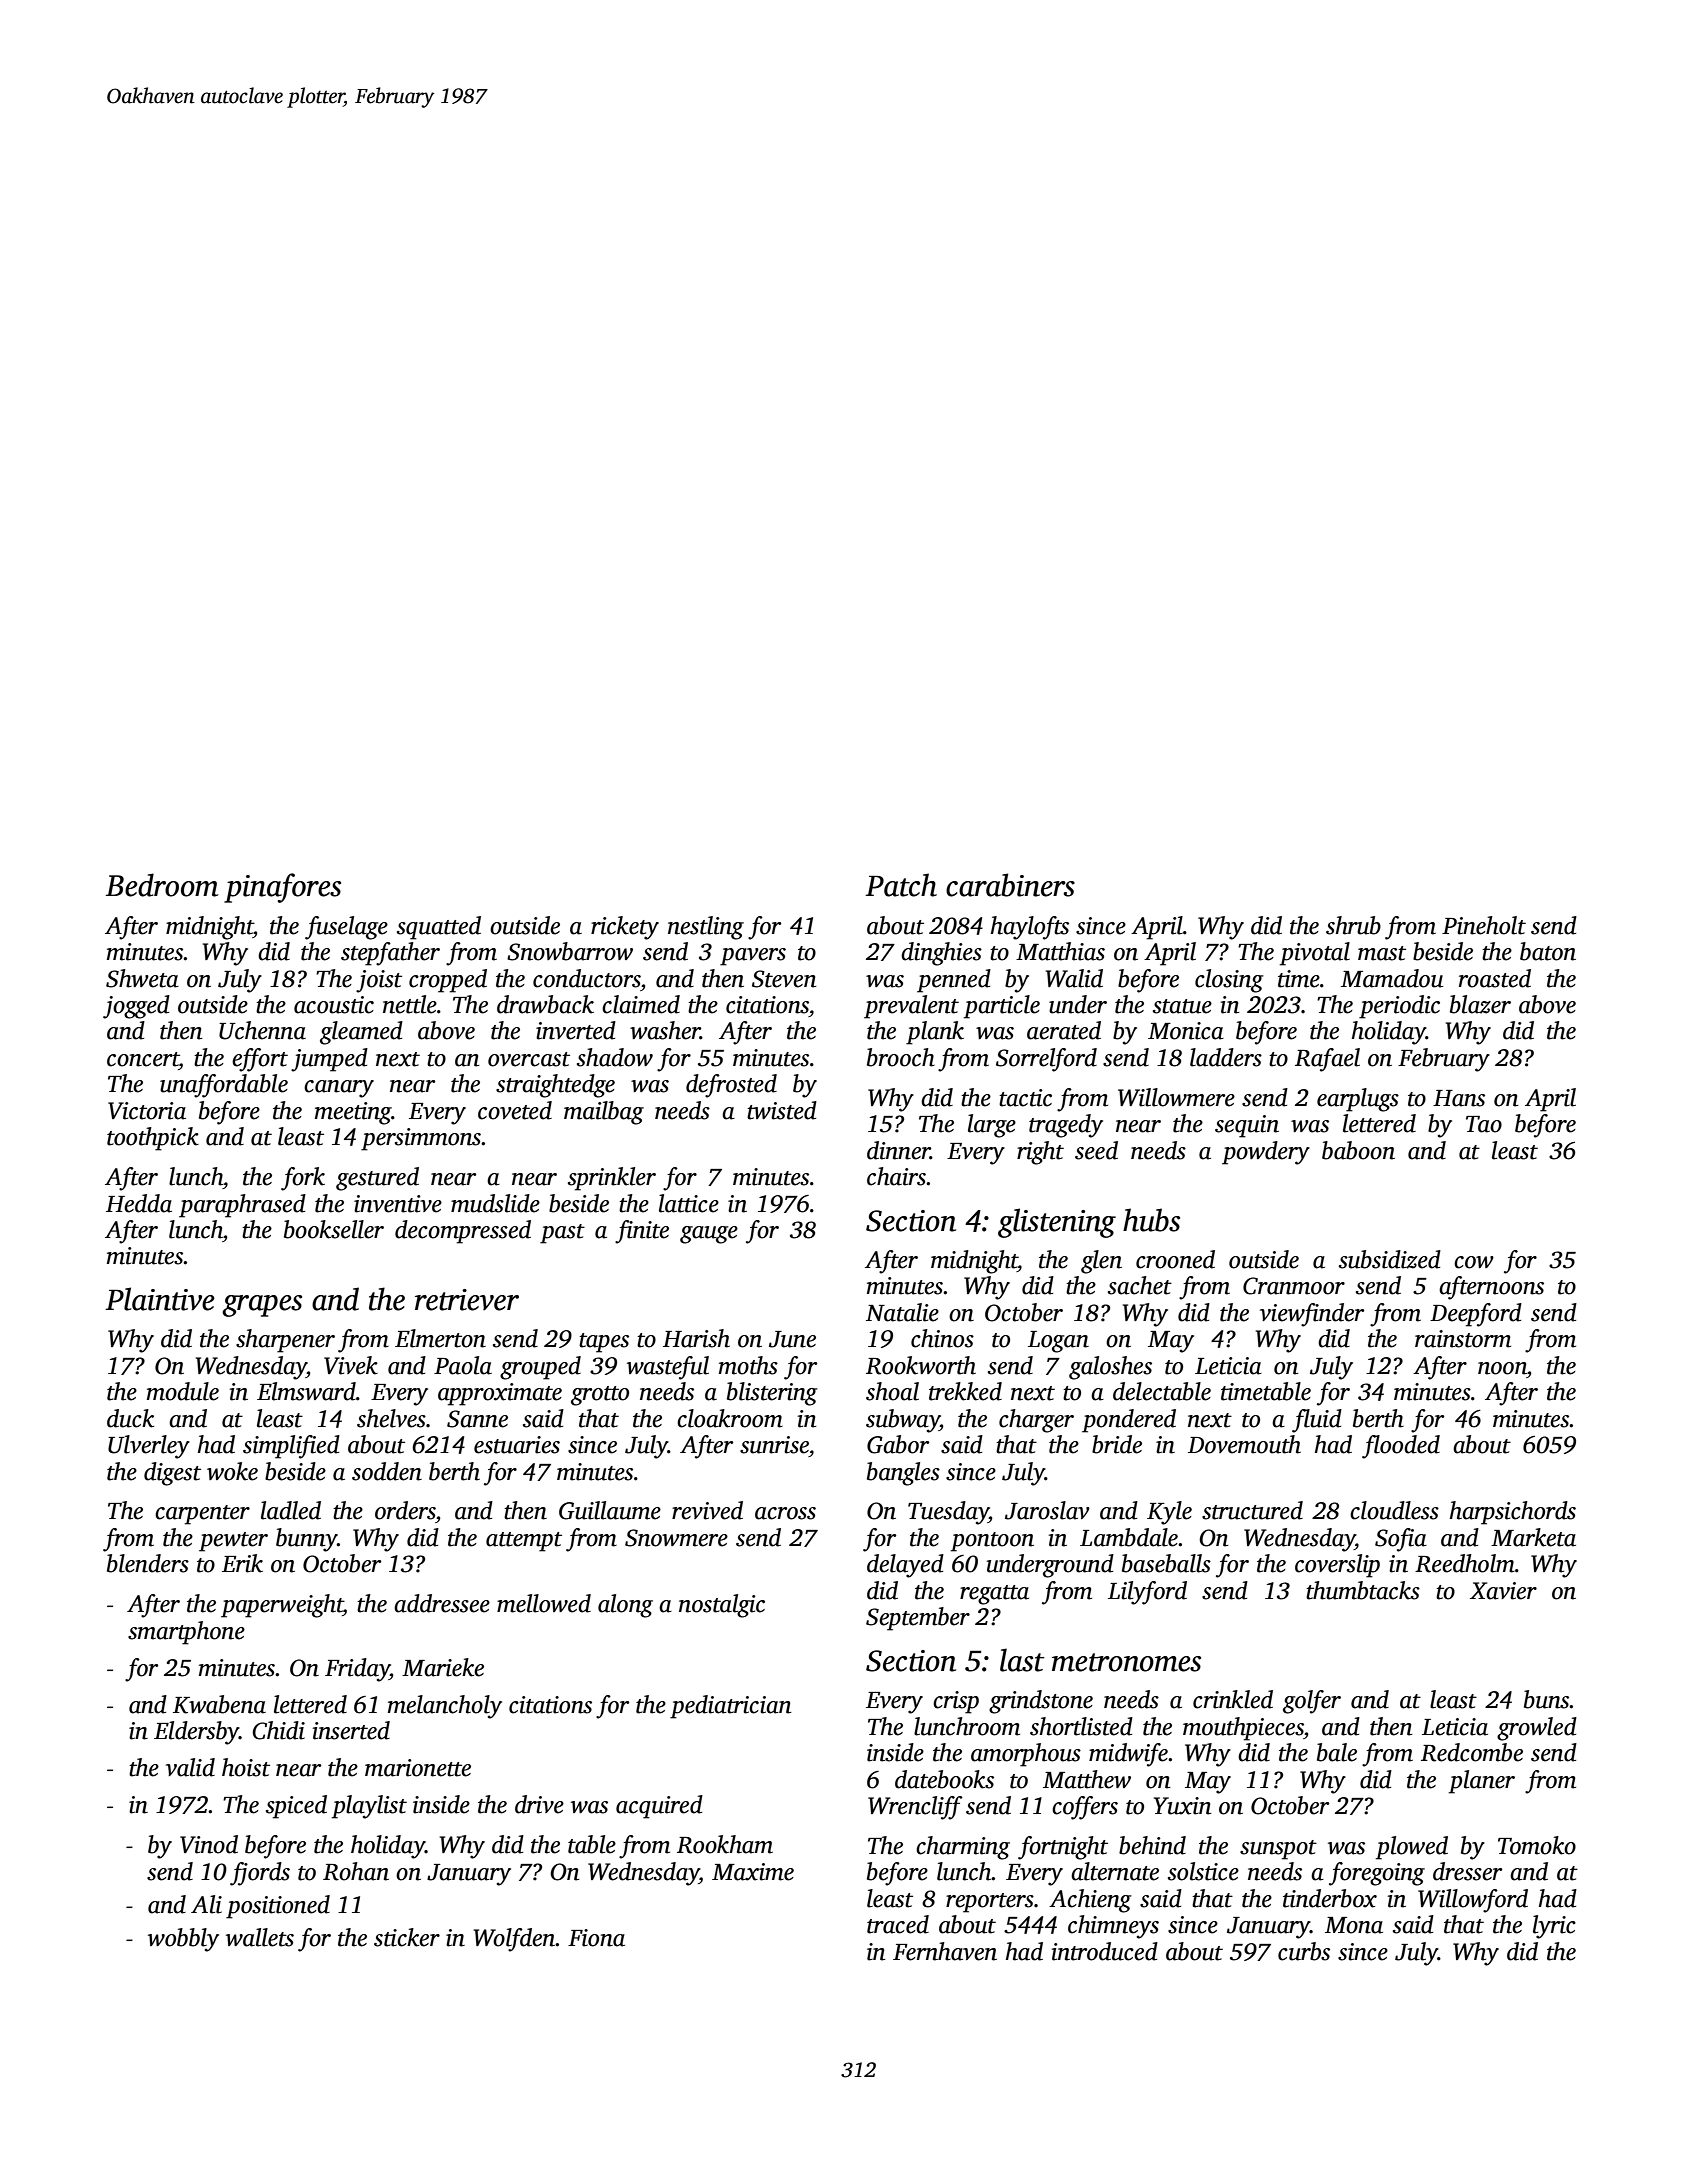  I want to click on Bedroom, so click(162, 885).
